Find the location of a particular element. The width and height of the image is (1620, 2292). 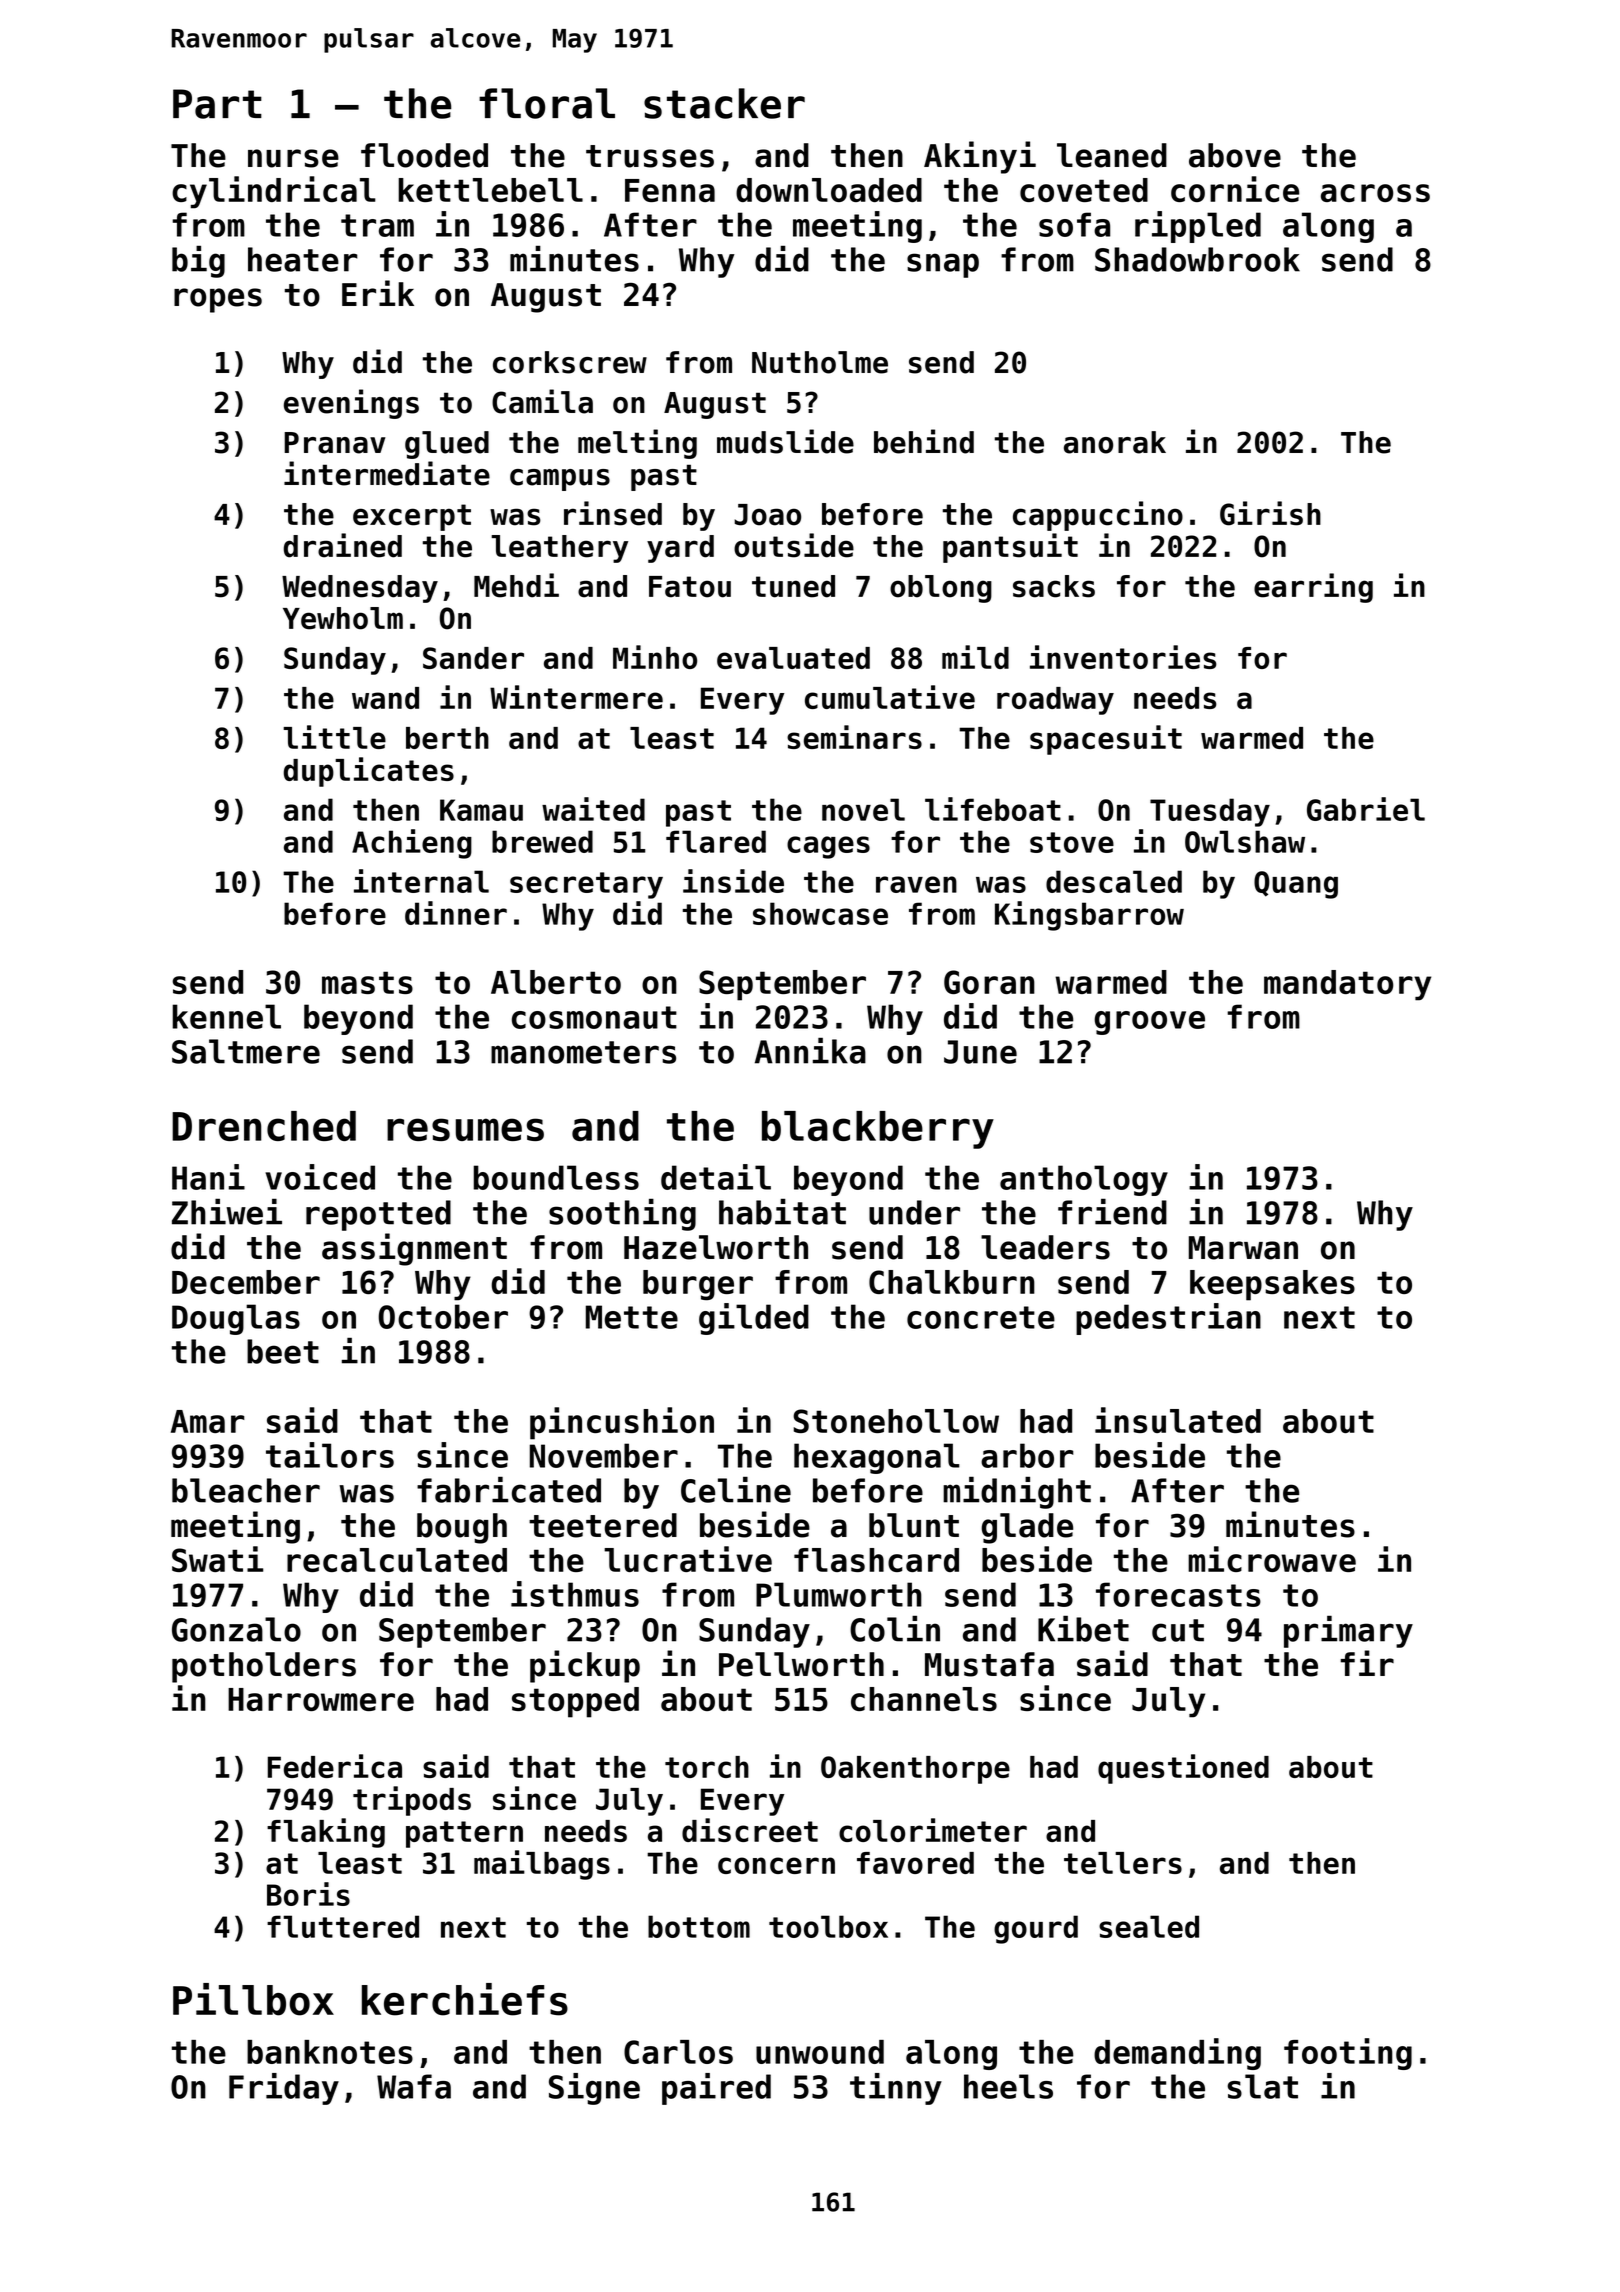

floral is located at coordinates (547, 103).
